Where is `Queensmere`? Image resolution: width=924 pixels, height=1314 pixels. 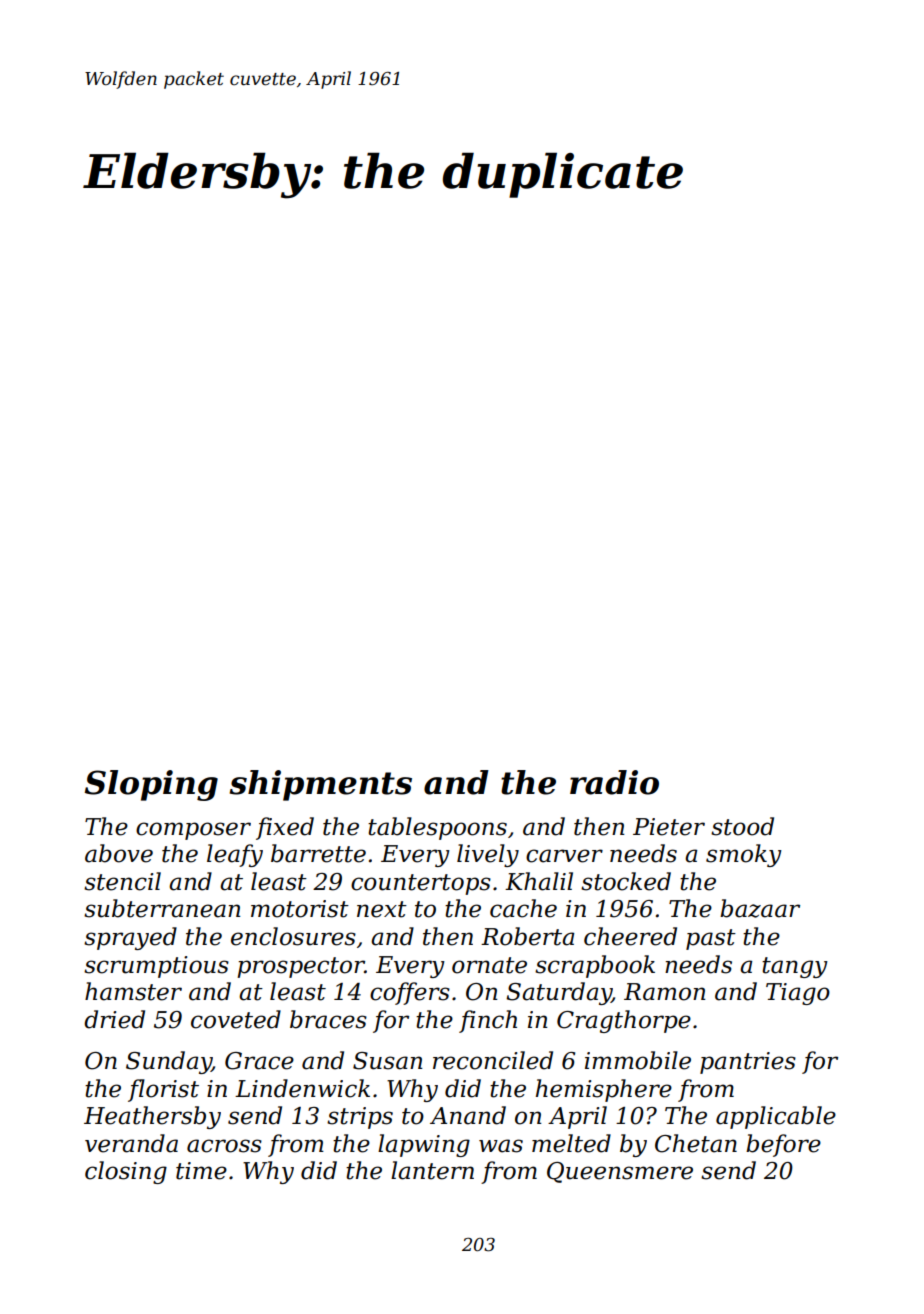
Queensmere is located at coordinates (620, 1172).
